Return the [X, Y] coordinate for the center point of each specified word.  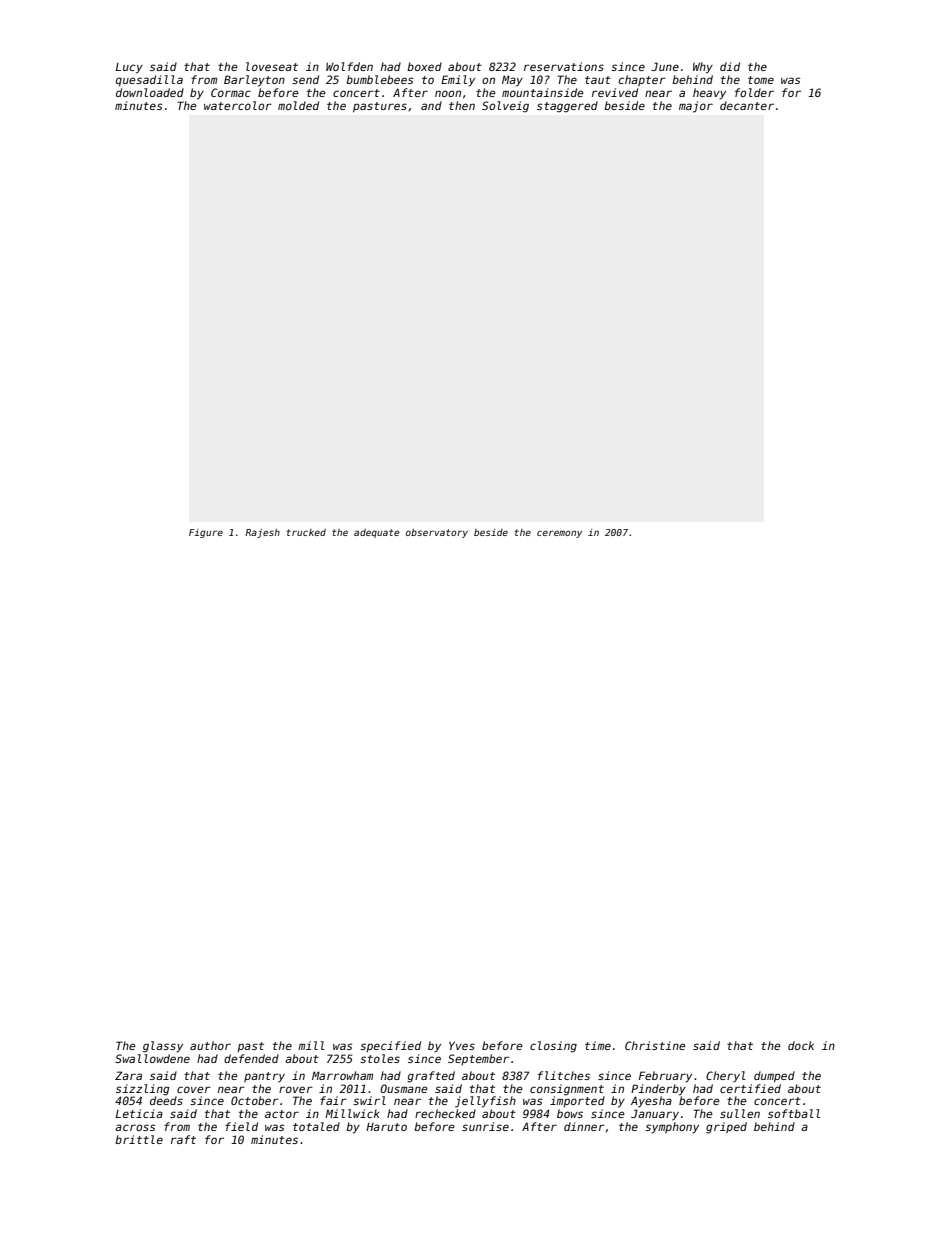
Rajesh [262, 533]
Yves [462, 1046]
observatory [437, 533]
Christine [655, 1045]
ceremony [559, 534]
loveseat [272, 66]
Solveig [505, 107]
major [696, 107]
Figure [206, 533]
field [241, 1126]
